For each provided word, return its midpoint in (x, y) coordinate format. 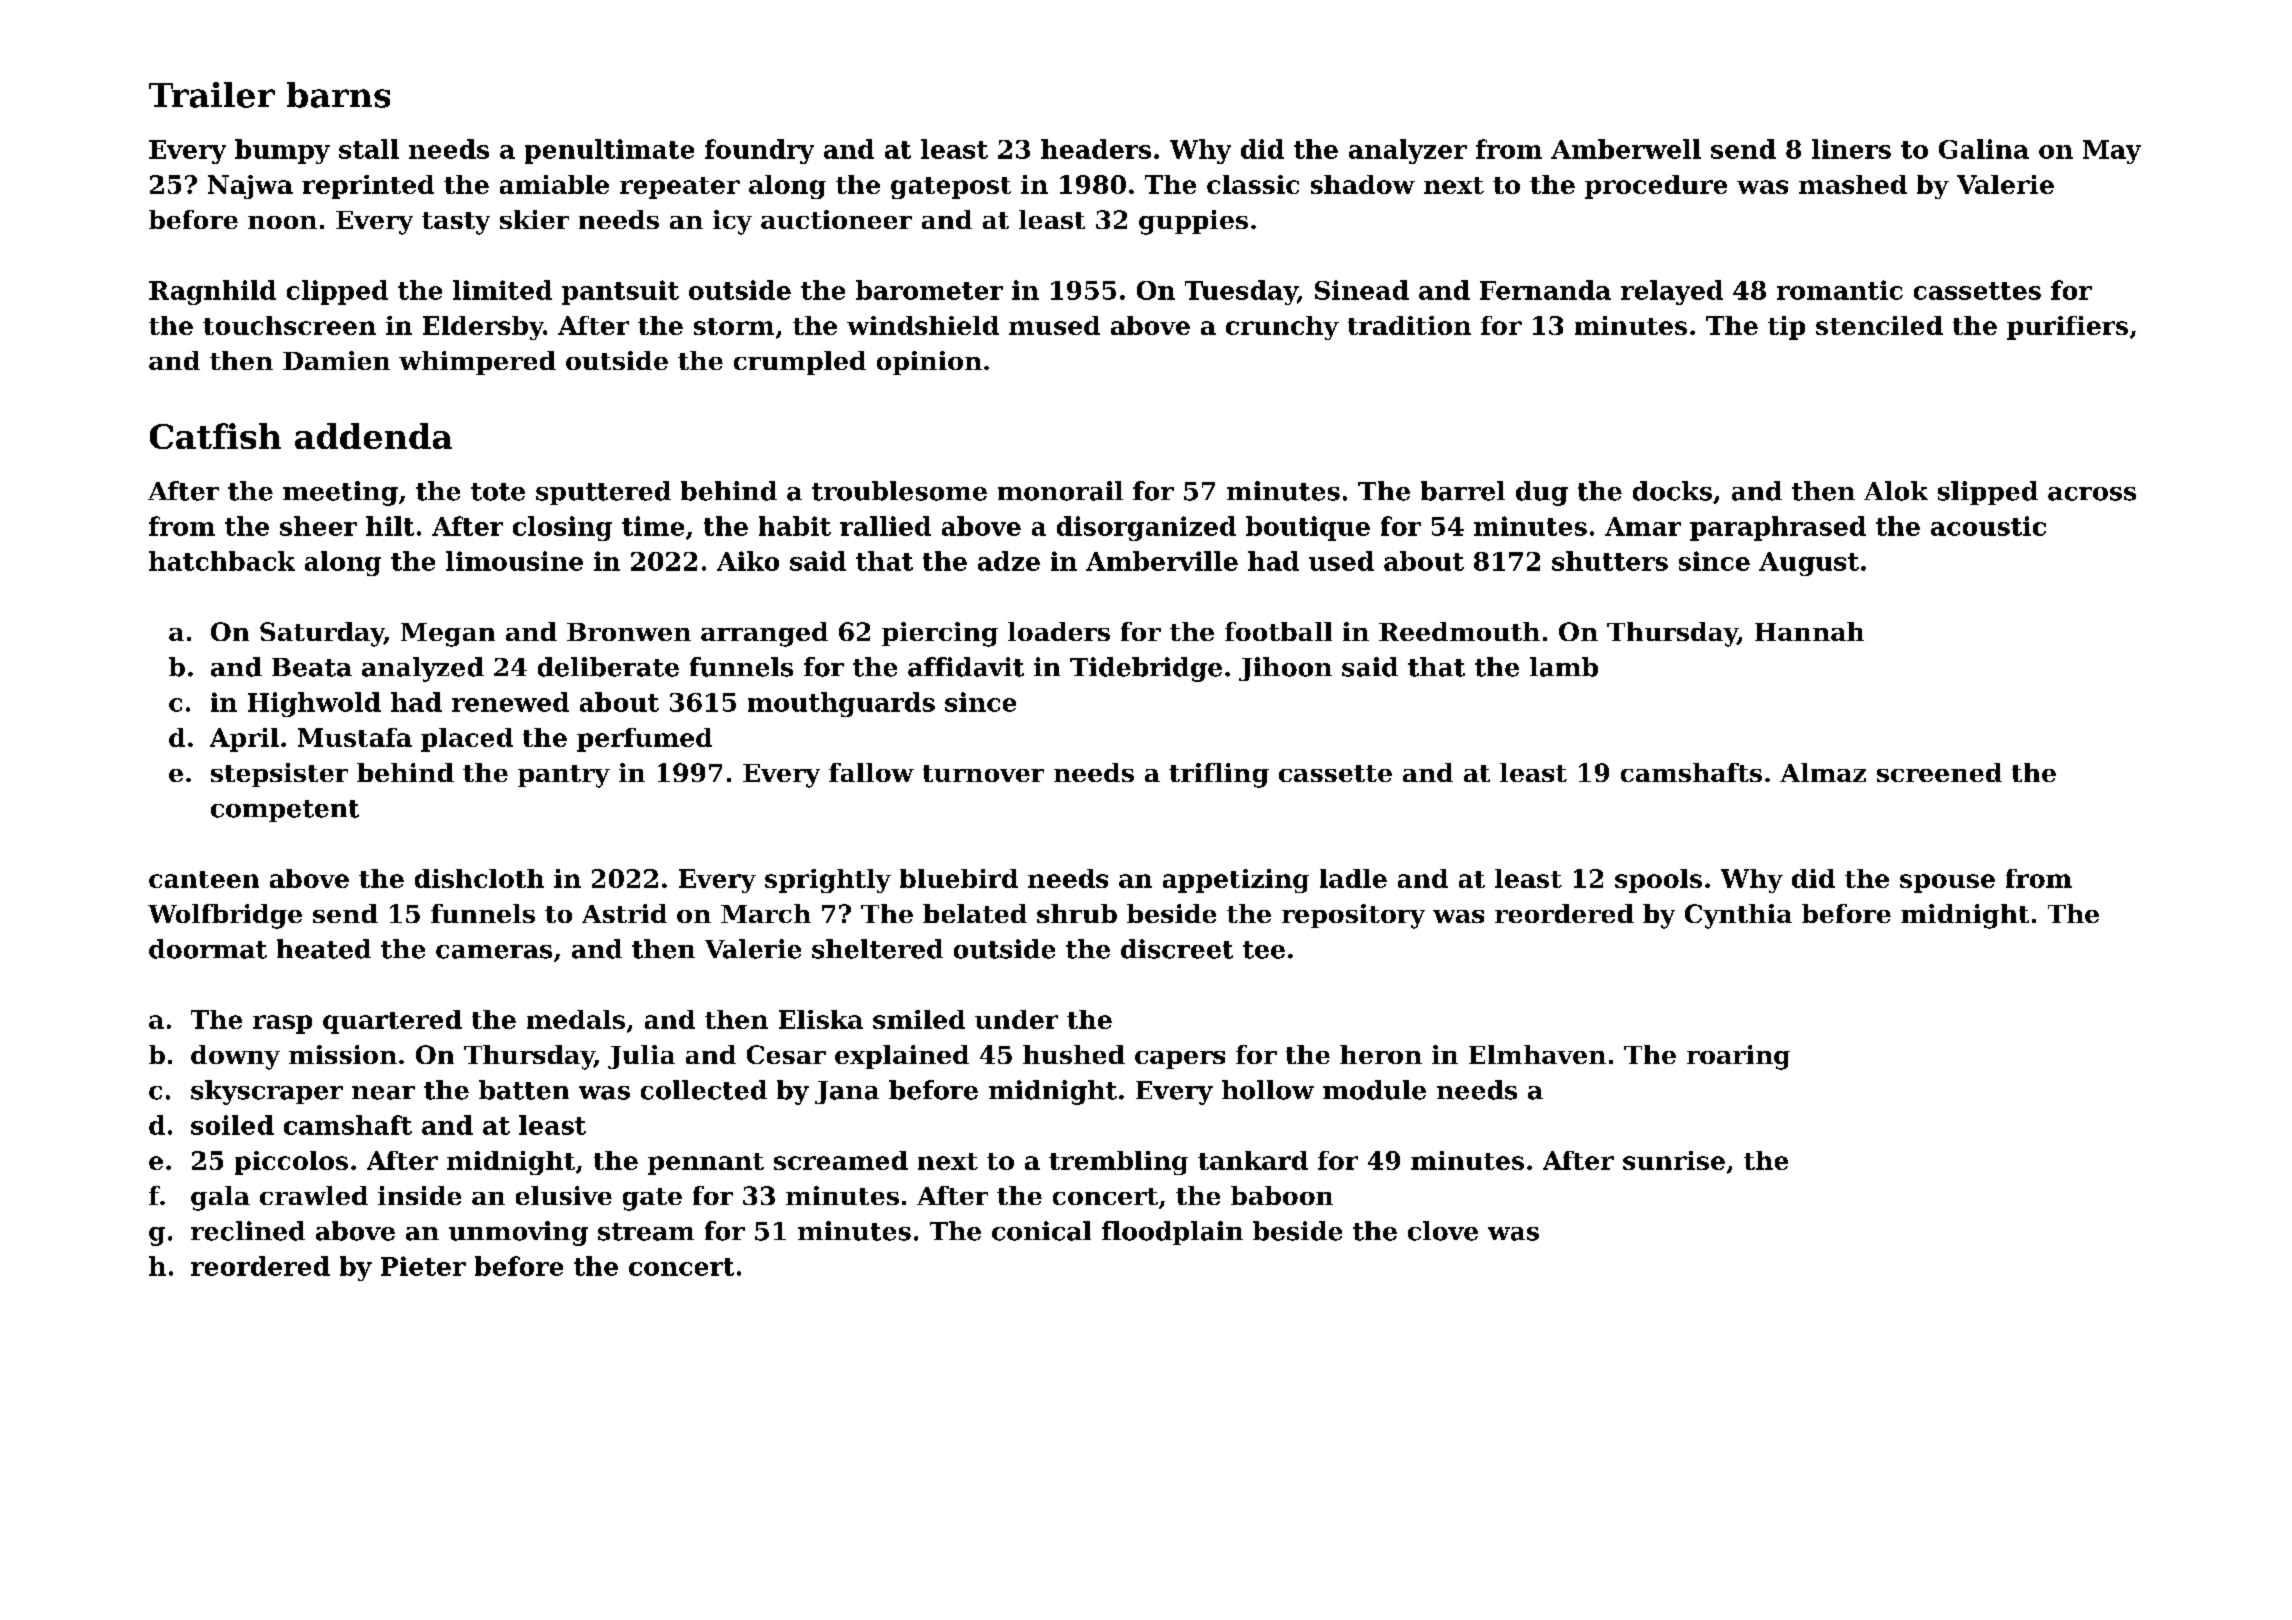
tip (1786, 328)
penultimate (609, 151)
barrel (1463, 491)
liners (1851, 149)
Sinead (1362, 290)
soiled (232, 1125)
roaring (1738, 1057)
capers (1180, 1060)
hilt (390, 526)
